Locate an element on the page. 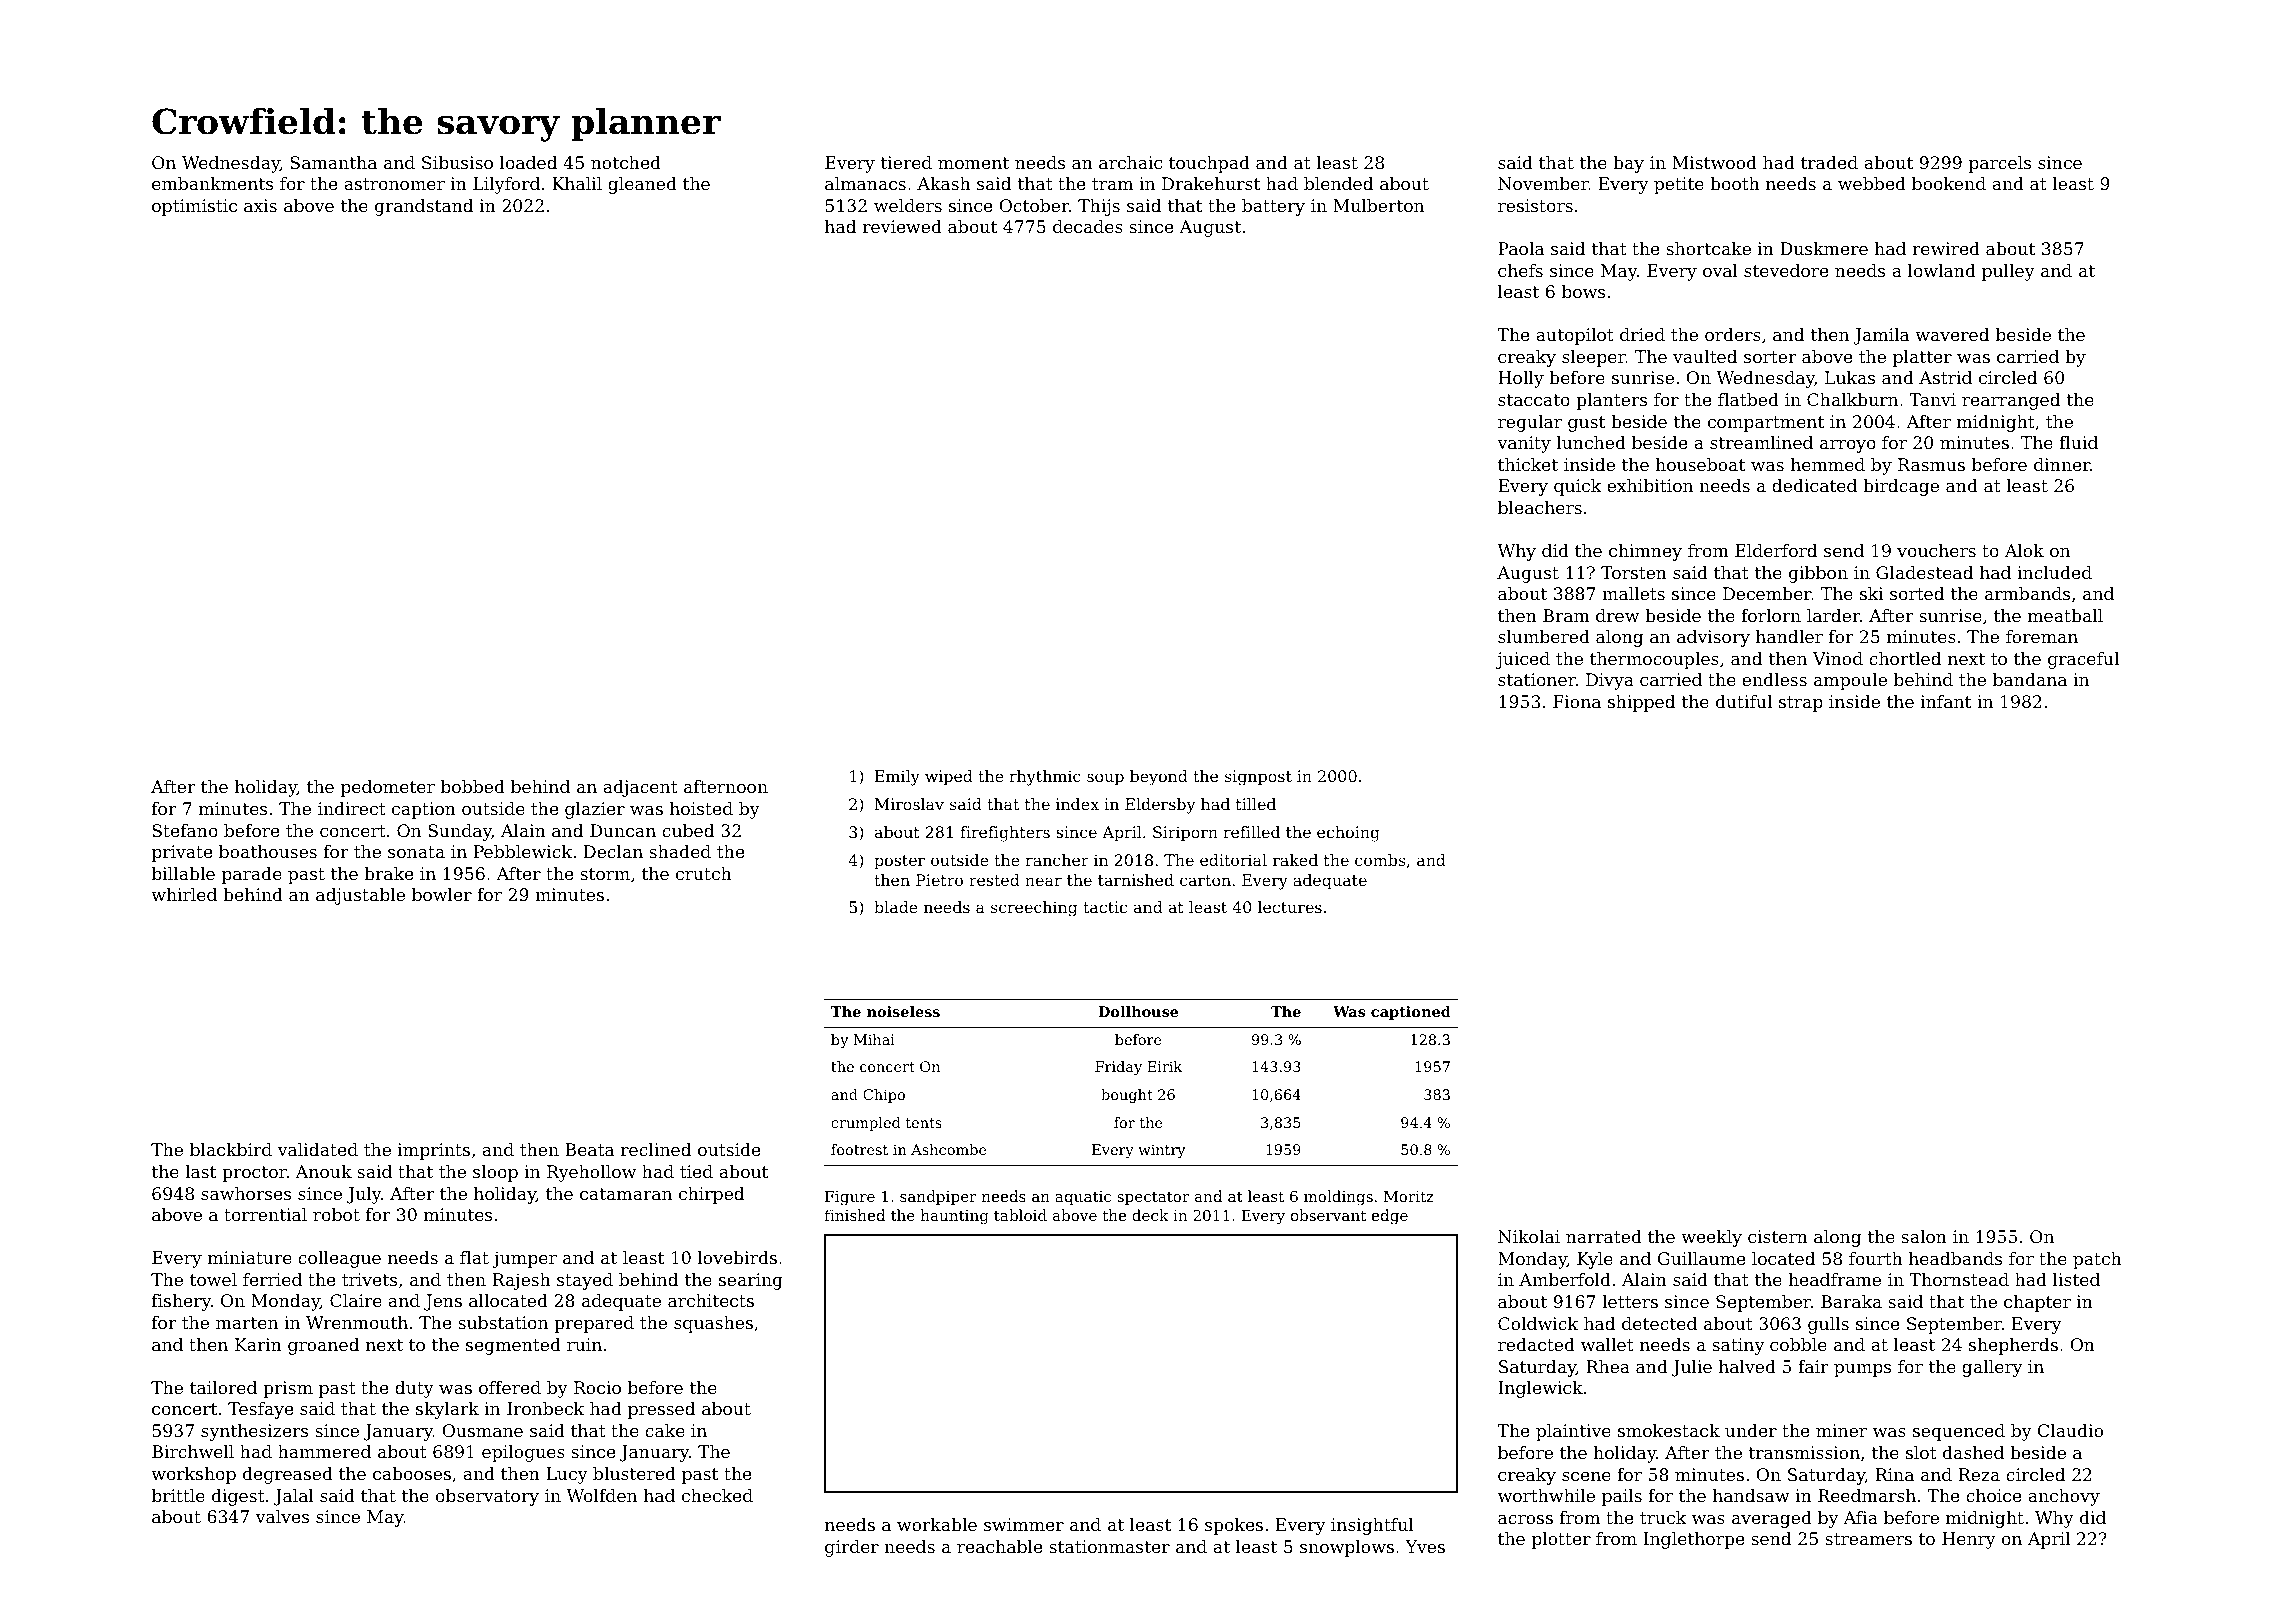  touchpad is located at coordinates (1209, 164).
